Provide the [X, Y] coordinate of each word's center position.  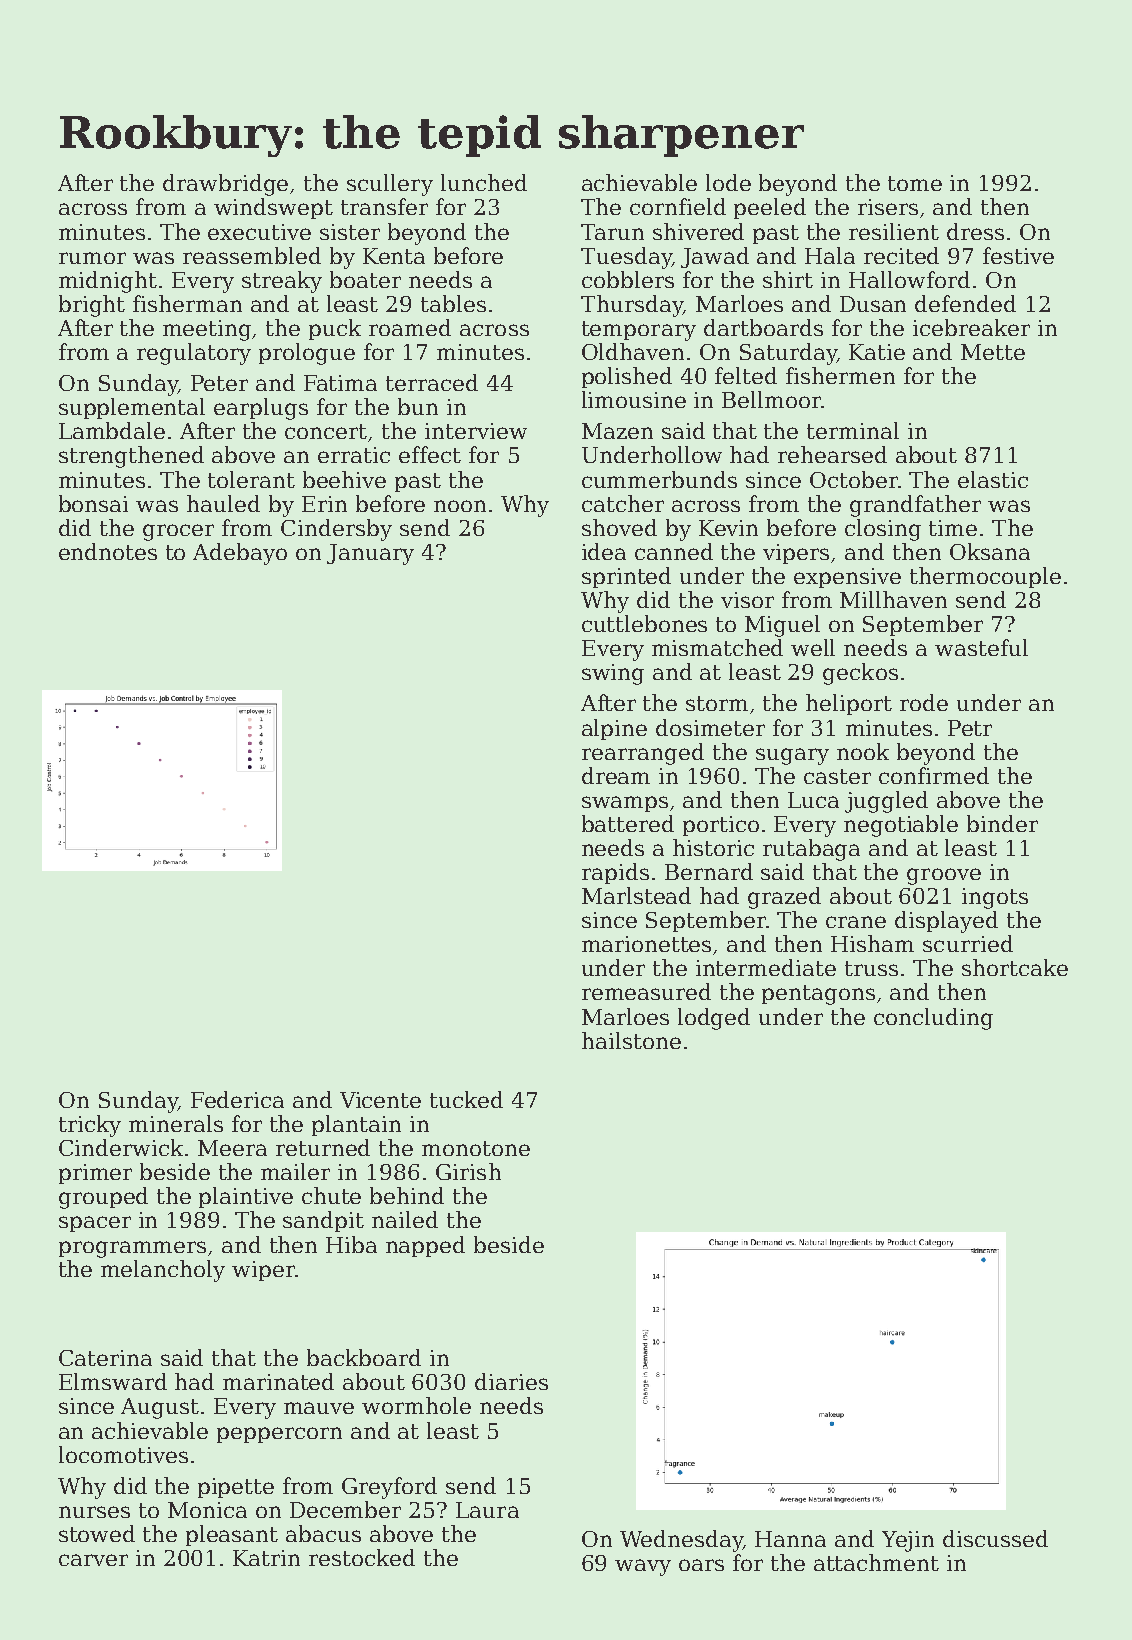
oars [701, 1565]
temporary [639, 331]
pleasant [232, 1535]
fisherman [187, 303]
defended [965, 303]
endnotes [108, 551]
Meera [232, 1148]
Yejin [908, 1541]
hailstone [631, 1040]
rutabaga [811, 850]
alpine [614, 729]
